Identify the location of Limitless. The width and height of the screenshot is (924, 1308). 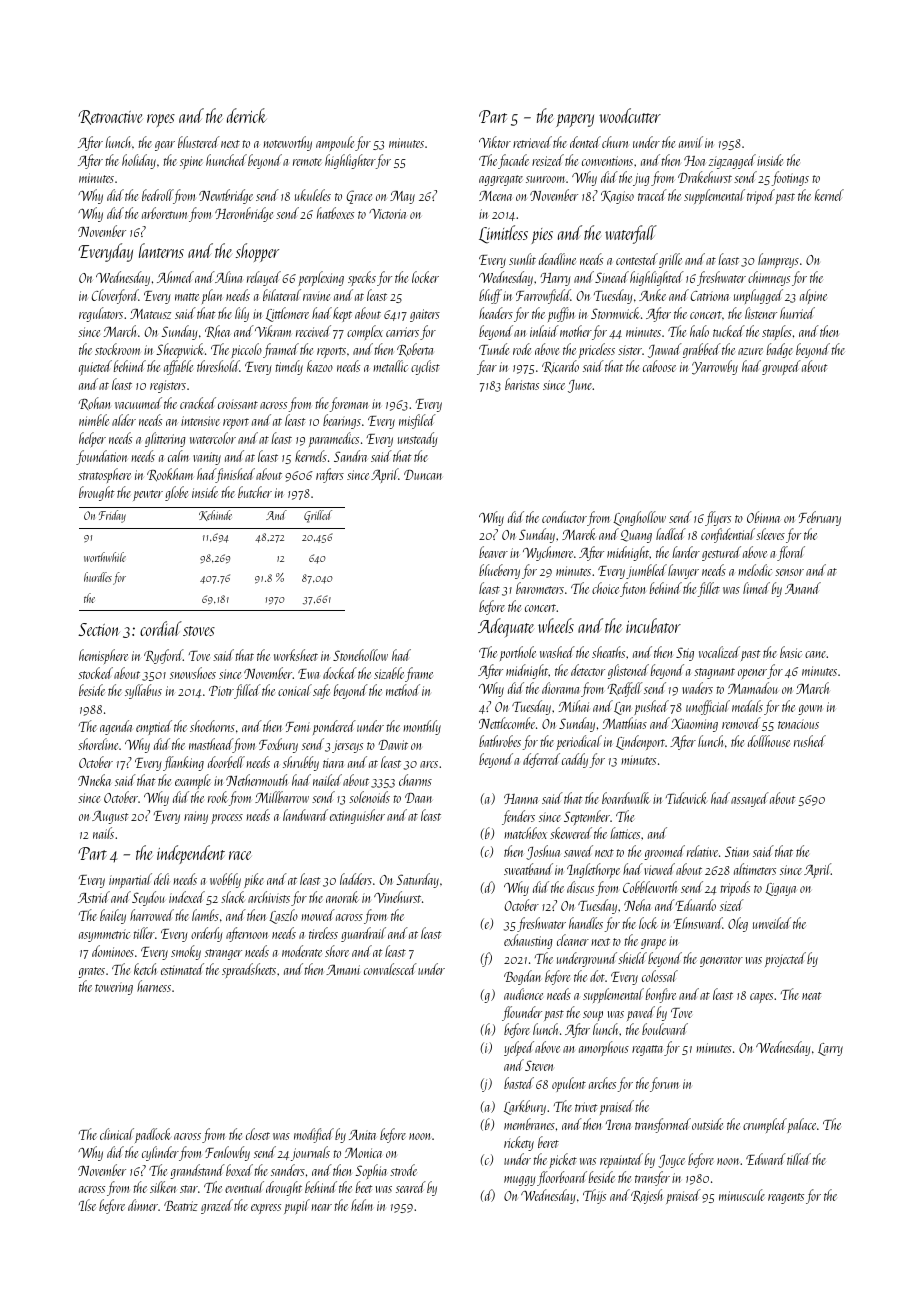
(503, 234).
